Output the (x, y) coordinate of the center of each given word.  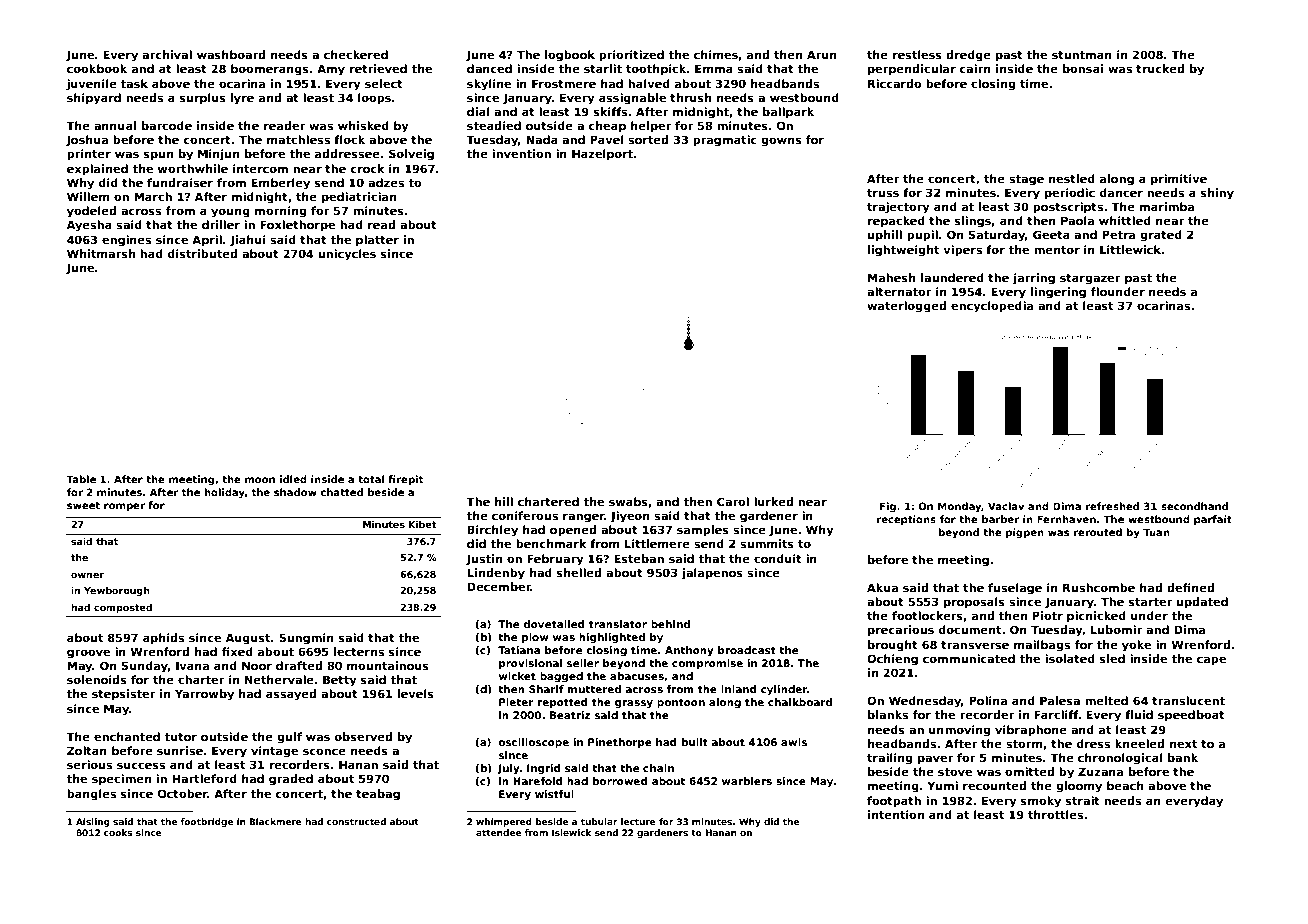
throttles (1055, 814)
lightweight (903, 251)
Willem (88, 196)
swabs (628, 501)
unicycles (347, 255)
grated (1161, 236)
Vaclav (1006, 506)
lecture (638, 821)
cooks (118, 832)
